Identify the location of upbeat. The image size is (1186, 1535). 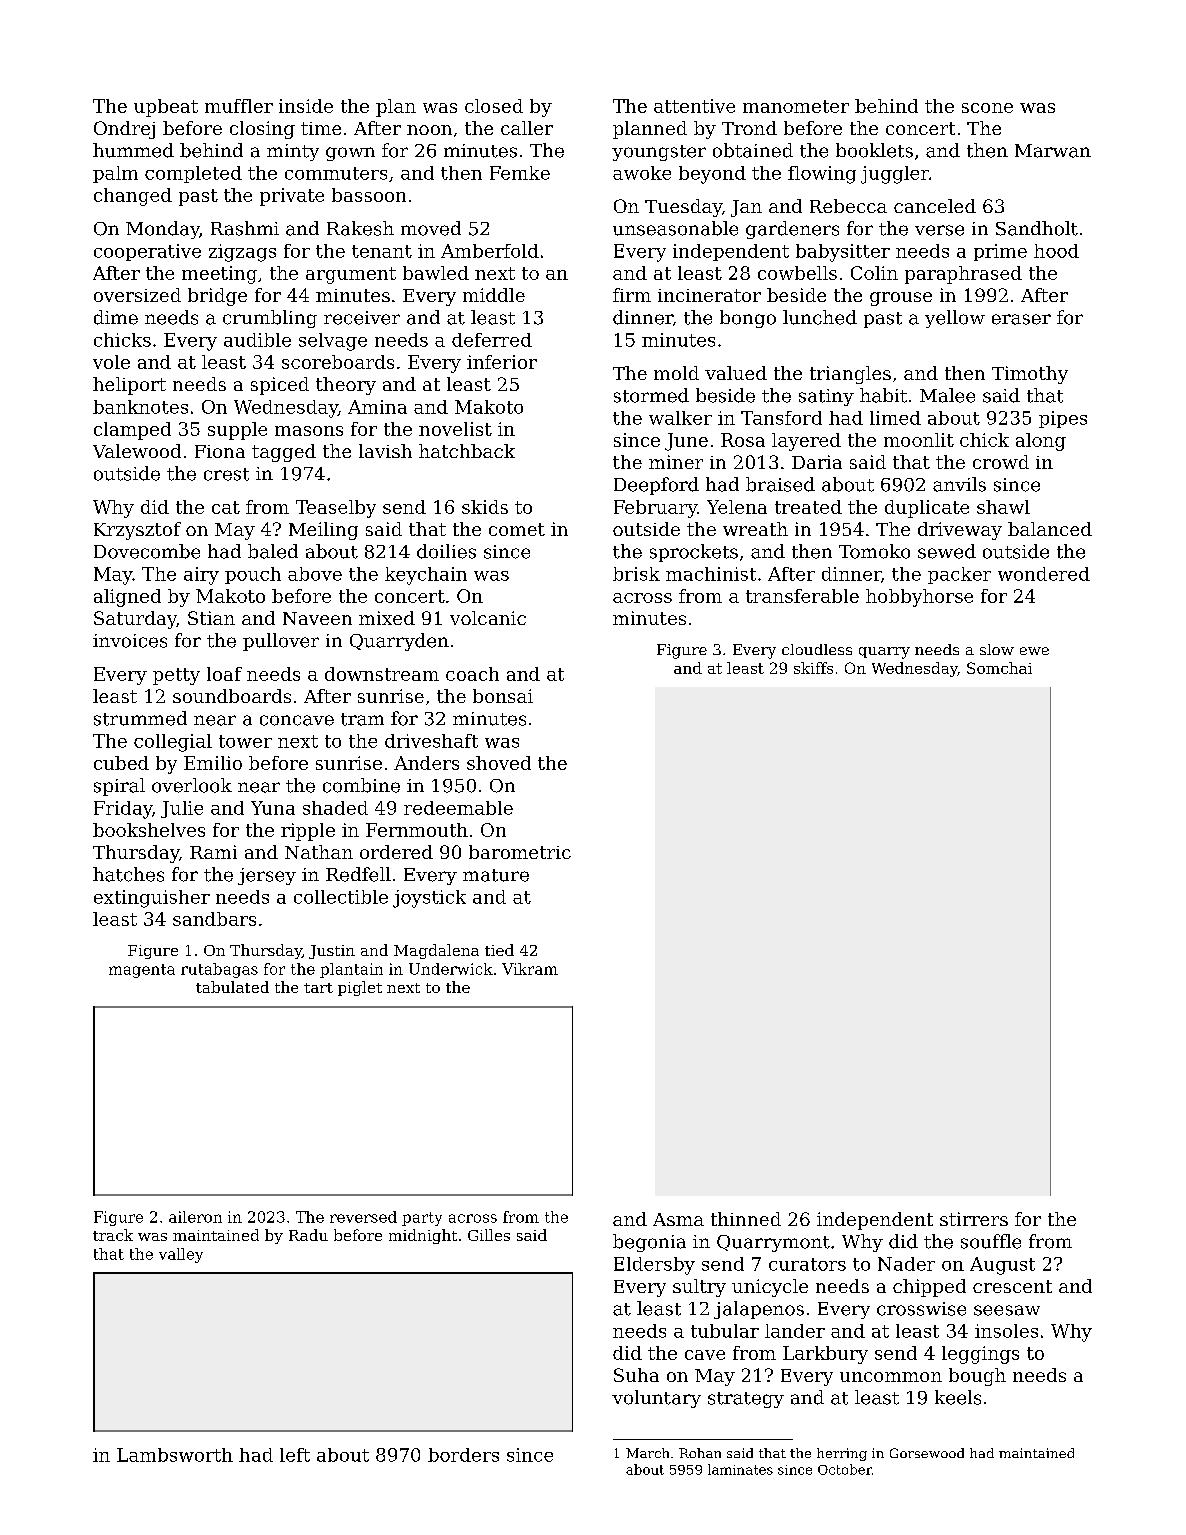
(166, 108).
